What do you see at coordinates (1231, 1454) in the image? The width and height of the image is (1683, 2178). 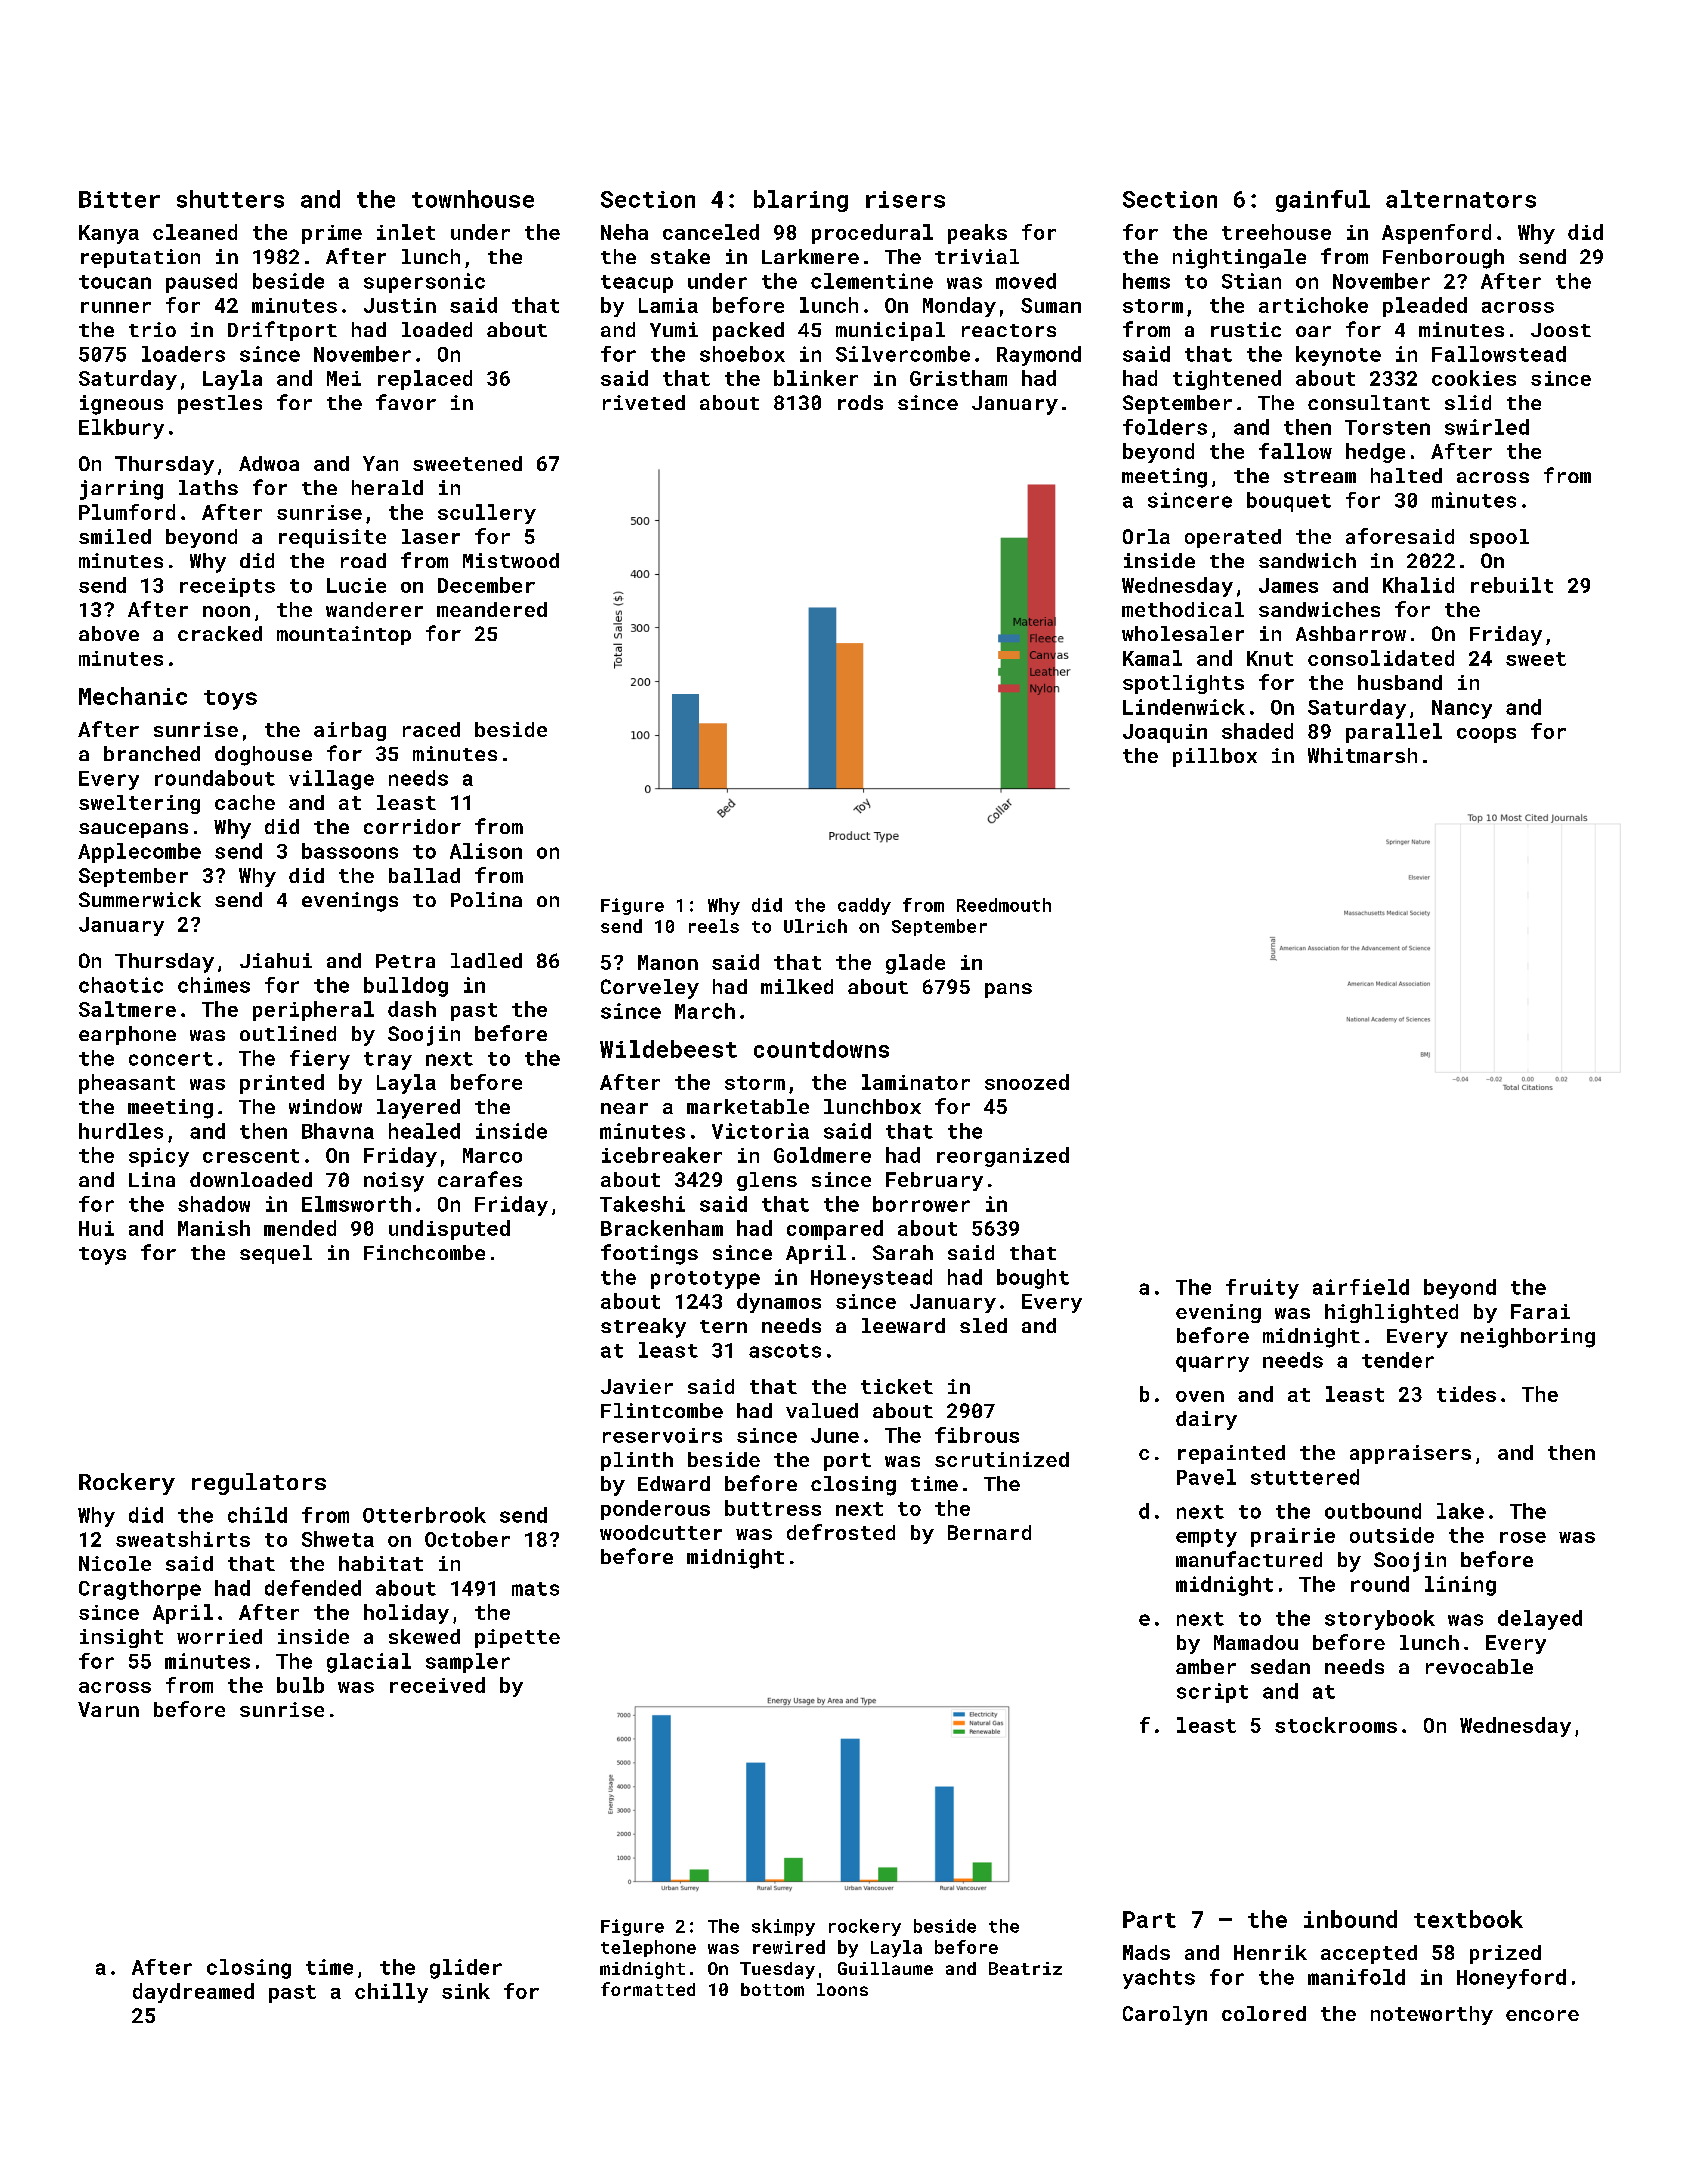 I see `repainted` at bounding box center [1231, 1454].
